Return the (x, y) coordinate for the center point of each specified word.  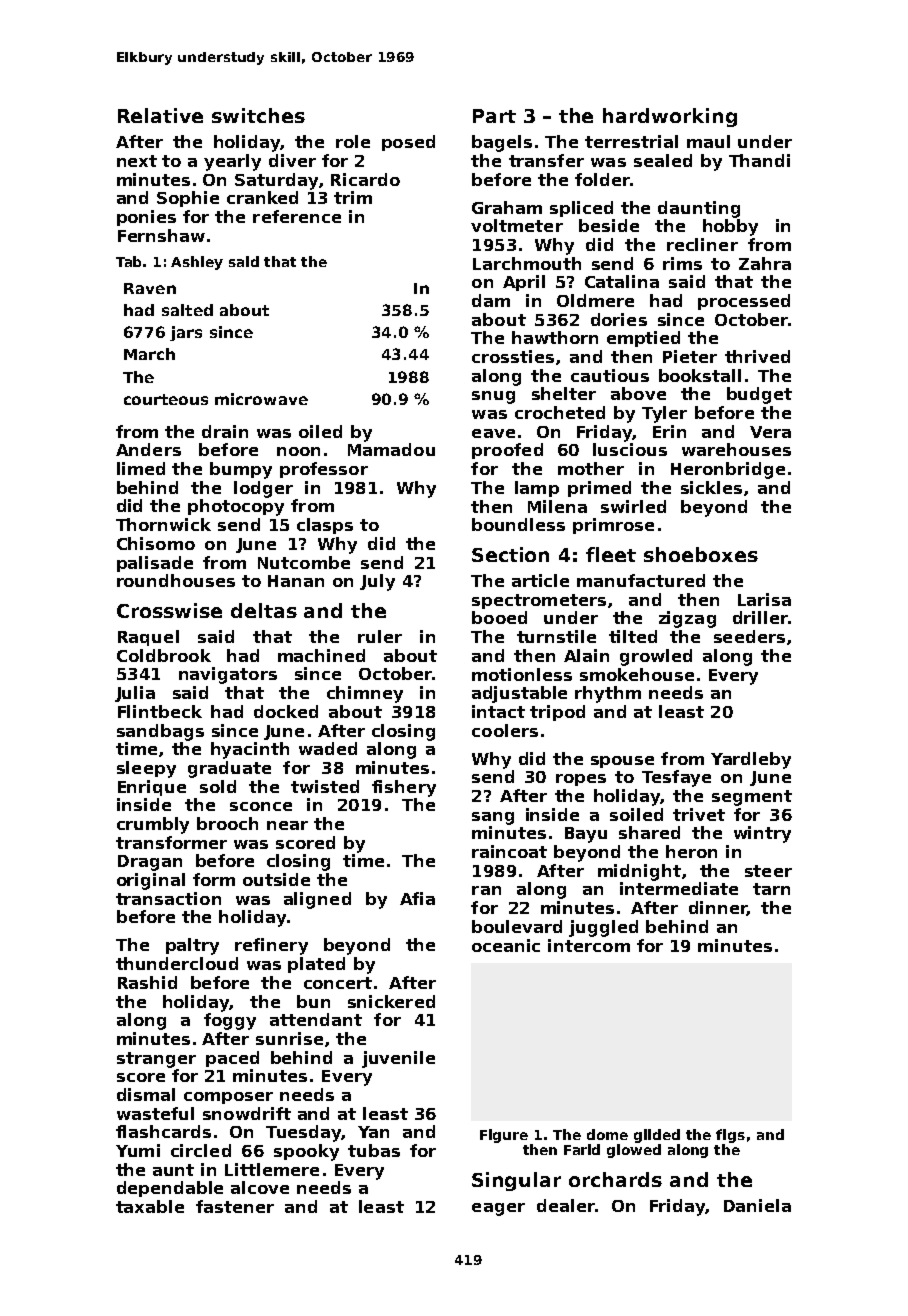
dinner (718, 908)
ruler (380, 636)
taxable (150, 1206)
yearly (232, 162)
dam (491, 300)
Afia (417, 898)
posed (408, 143)
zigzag (687, 619)
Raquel (148, 638)
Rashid (147, 982)
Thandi (759, 160)
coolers (505, 730)
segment (752, 798)
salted (187, 310)
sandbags (160, 732)
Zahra (765, 263)
